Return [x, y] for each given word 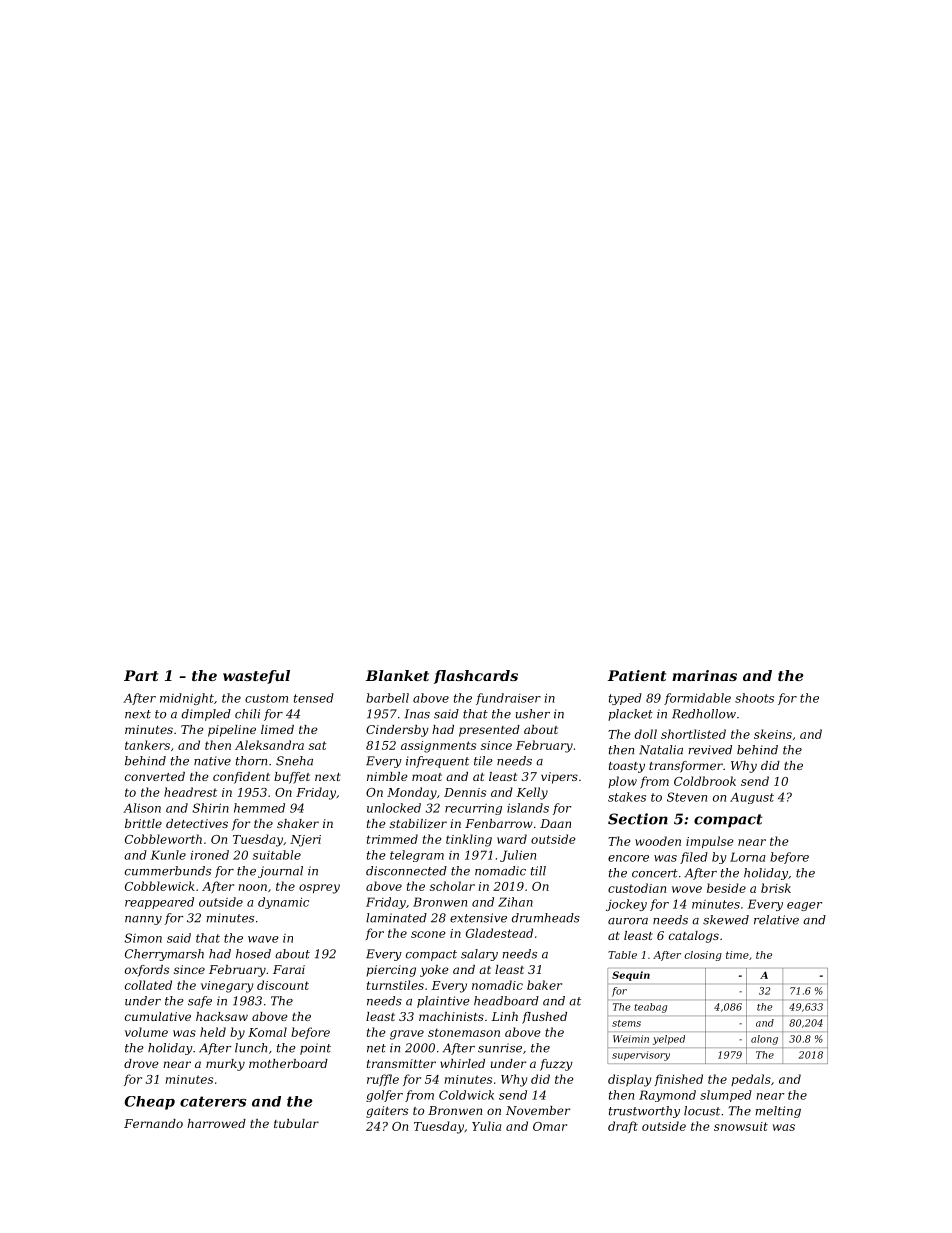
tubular [296, 1123]
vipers [559, 778]
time [737, 955]
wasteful [256, 677]
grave [407, 1035]
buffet [292, 778]
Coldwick [466, 1095]
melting [778, 1112]
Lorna [748, 857]
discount [283, 985]
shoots [754, 698]
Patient [637, 675]
